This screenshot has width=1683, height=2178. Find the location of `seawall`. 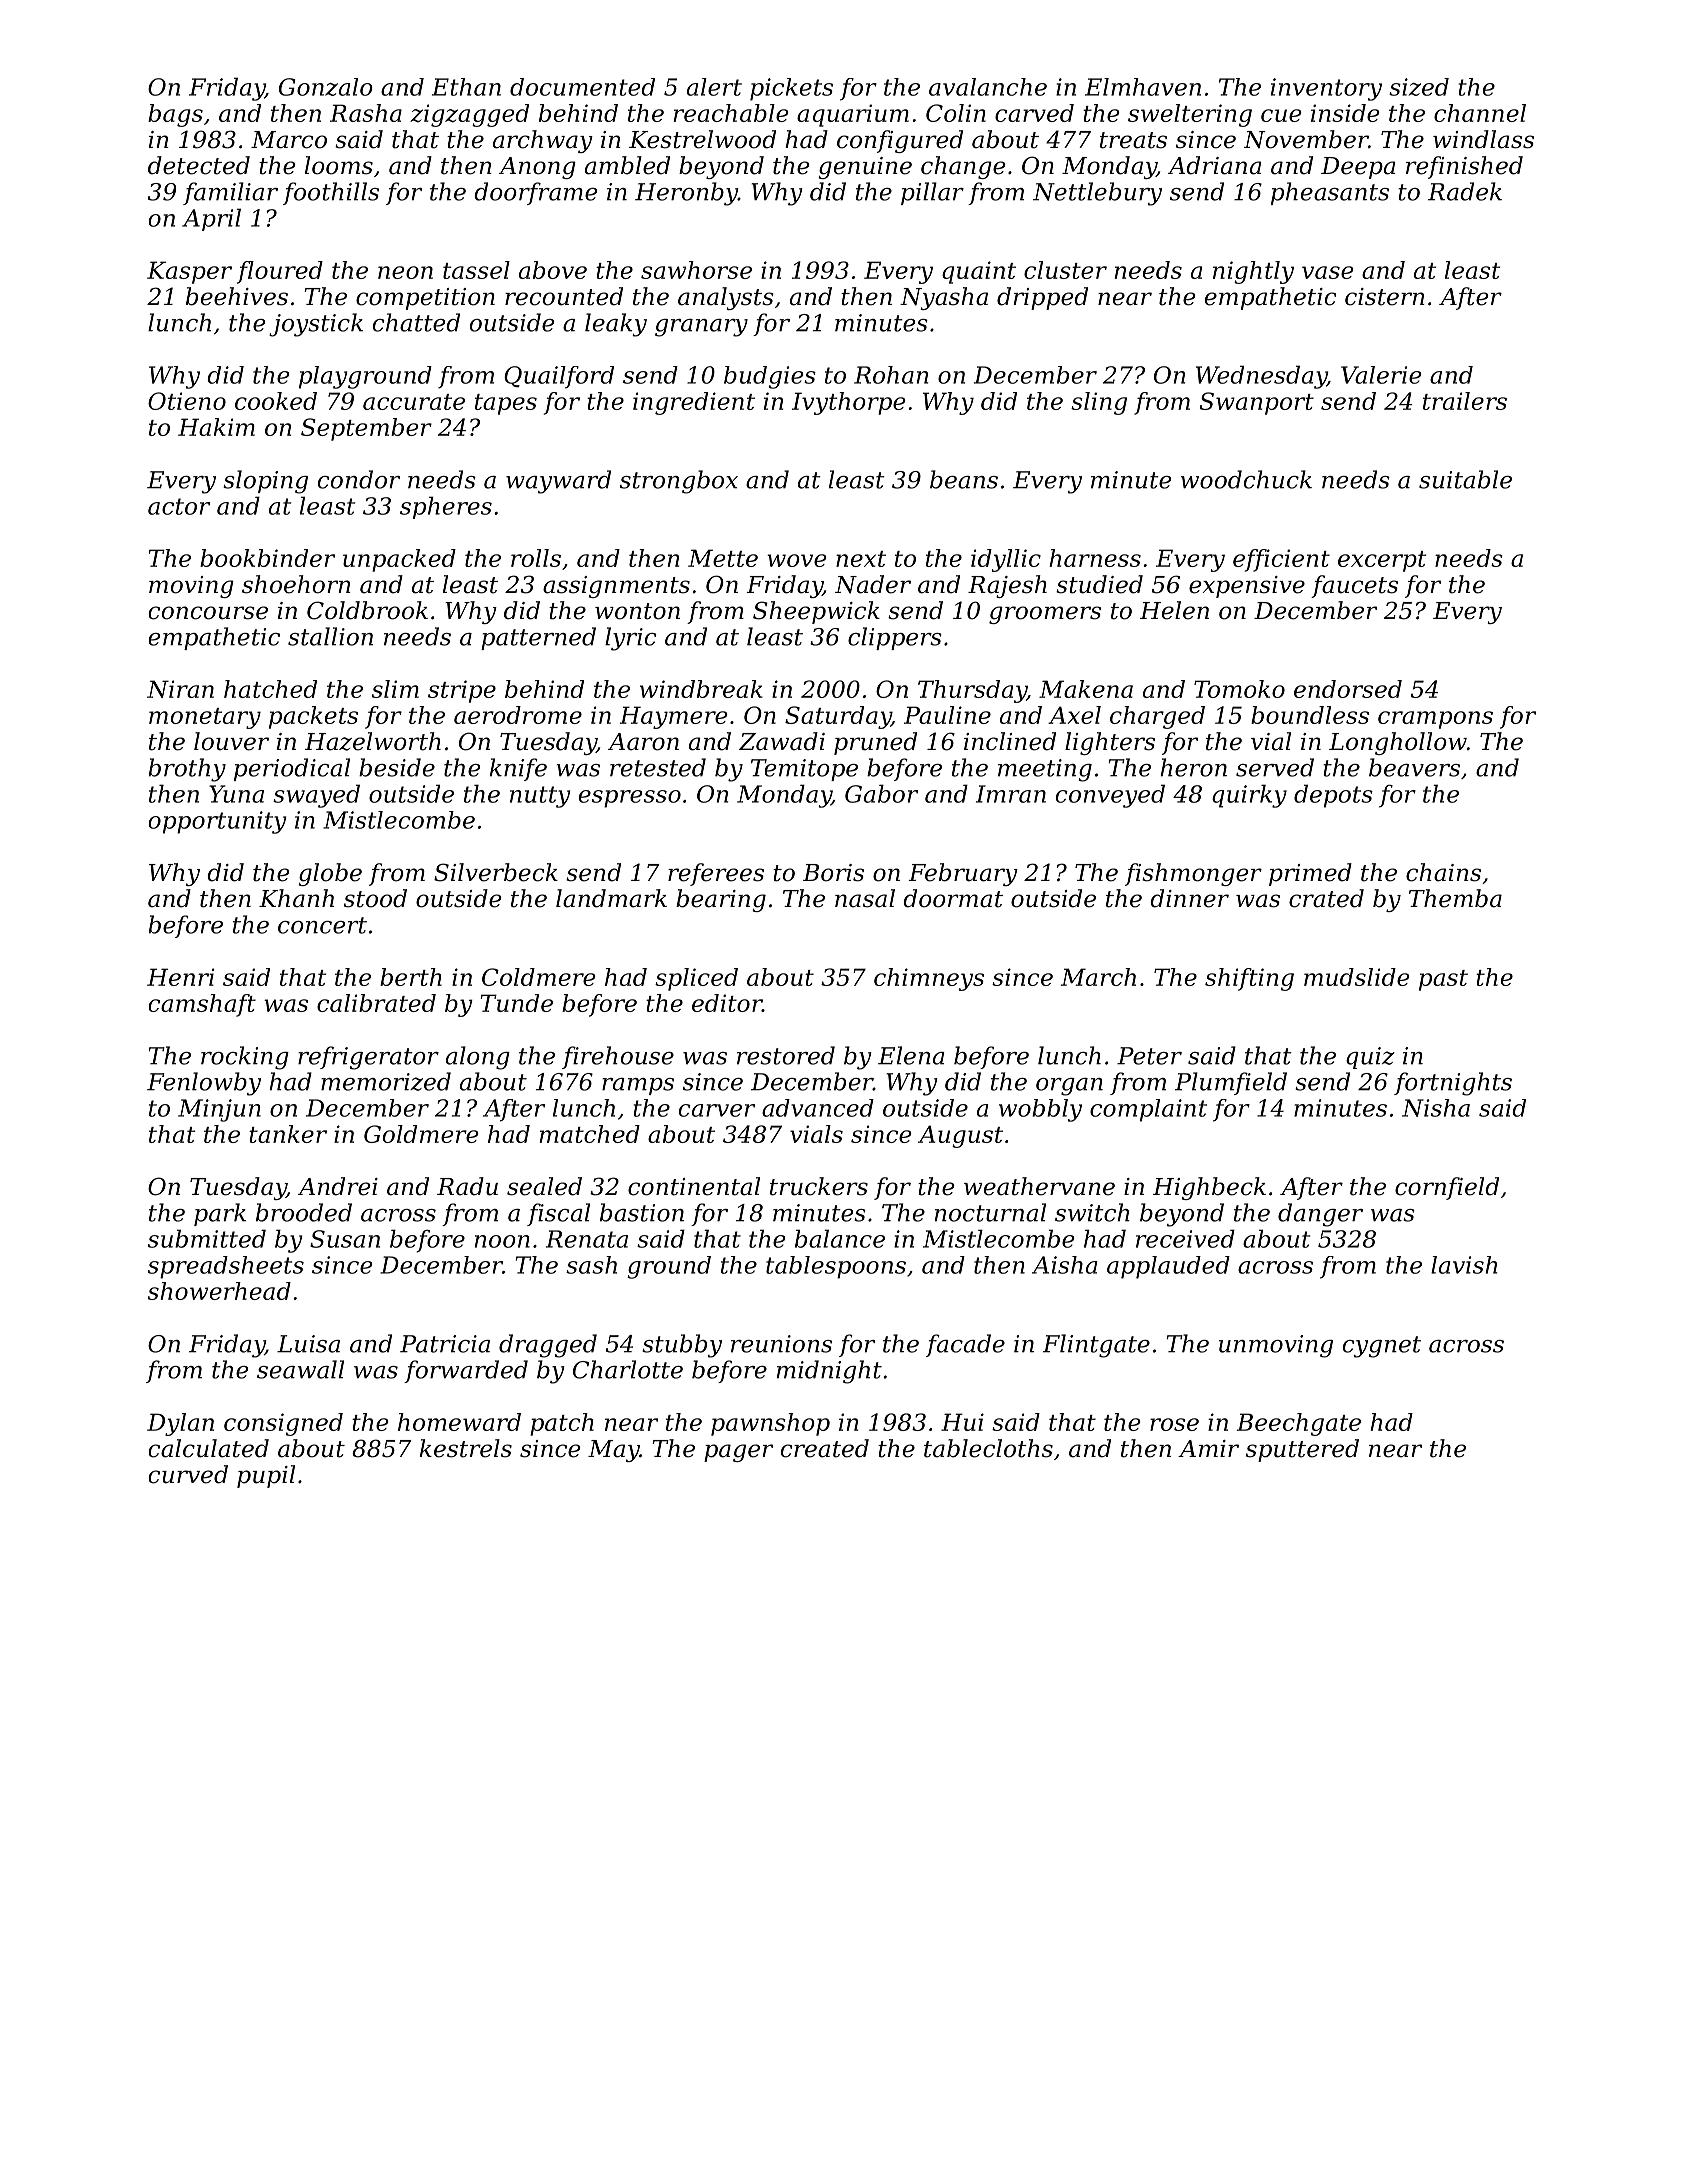

seawall is located at coordinates (300, 1369).
